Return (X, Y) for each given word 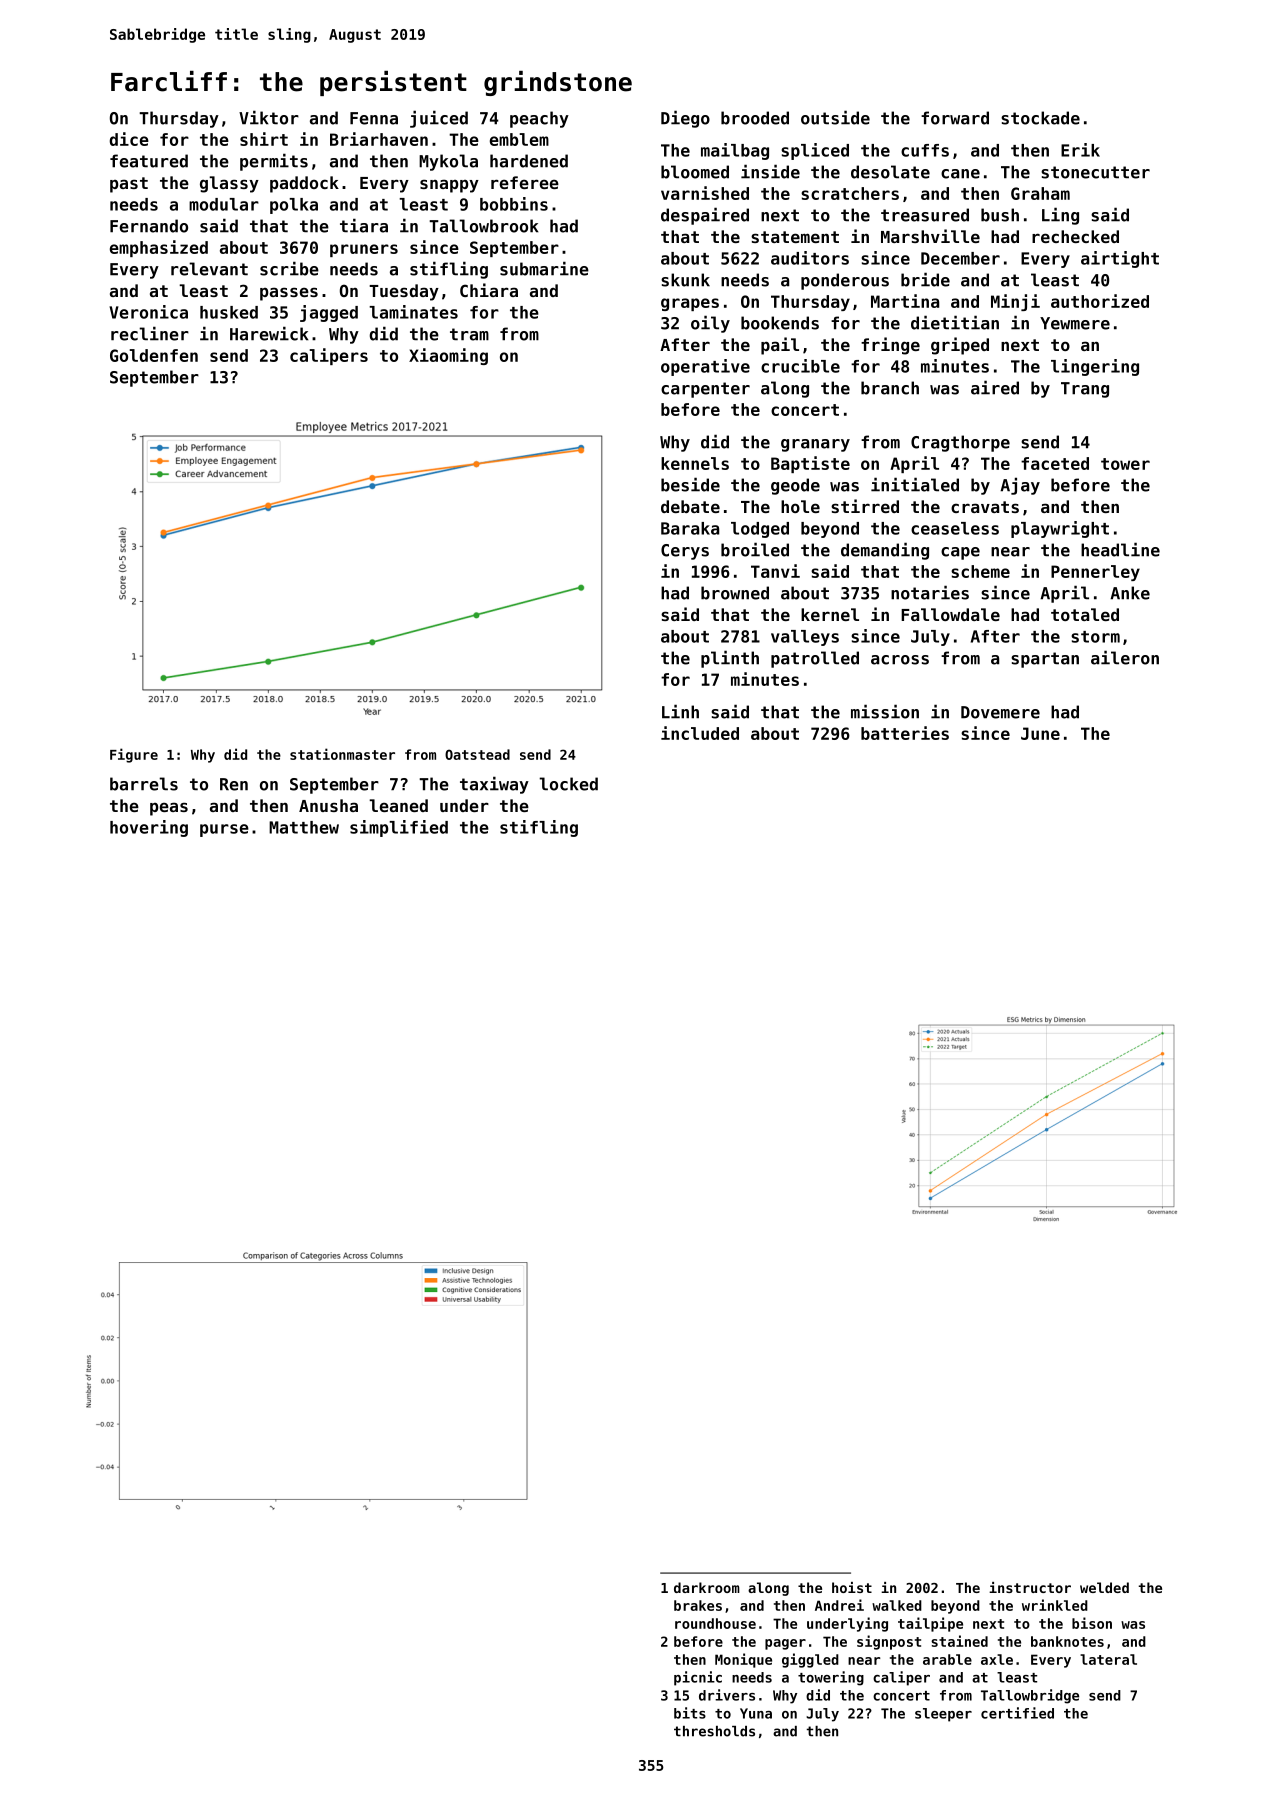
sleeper (943, 1715)
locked (568, 784)
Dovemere (1000, 712)
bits (690, 1713)
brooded (755, 118)
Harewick (269, 333)
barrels (144, 784)
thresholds (714, 1731)
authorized (1100, 301)
